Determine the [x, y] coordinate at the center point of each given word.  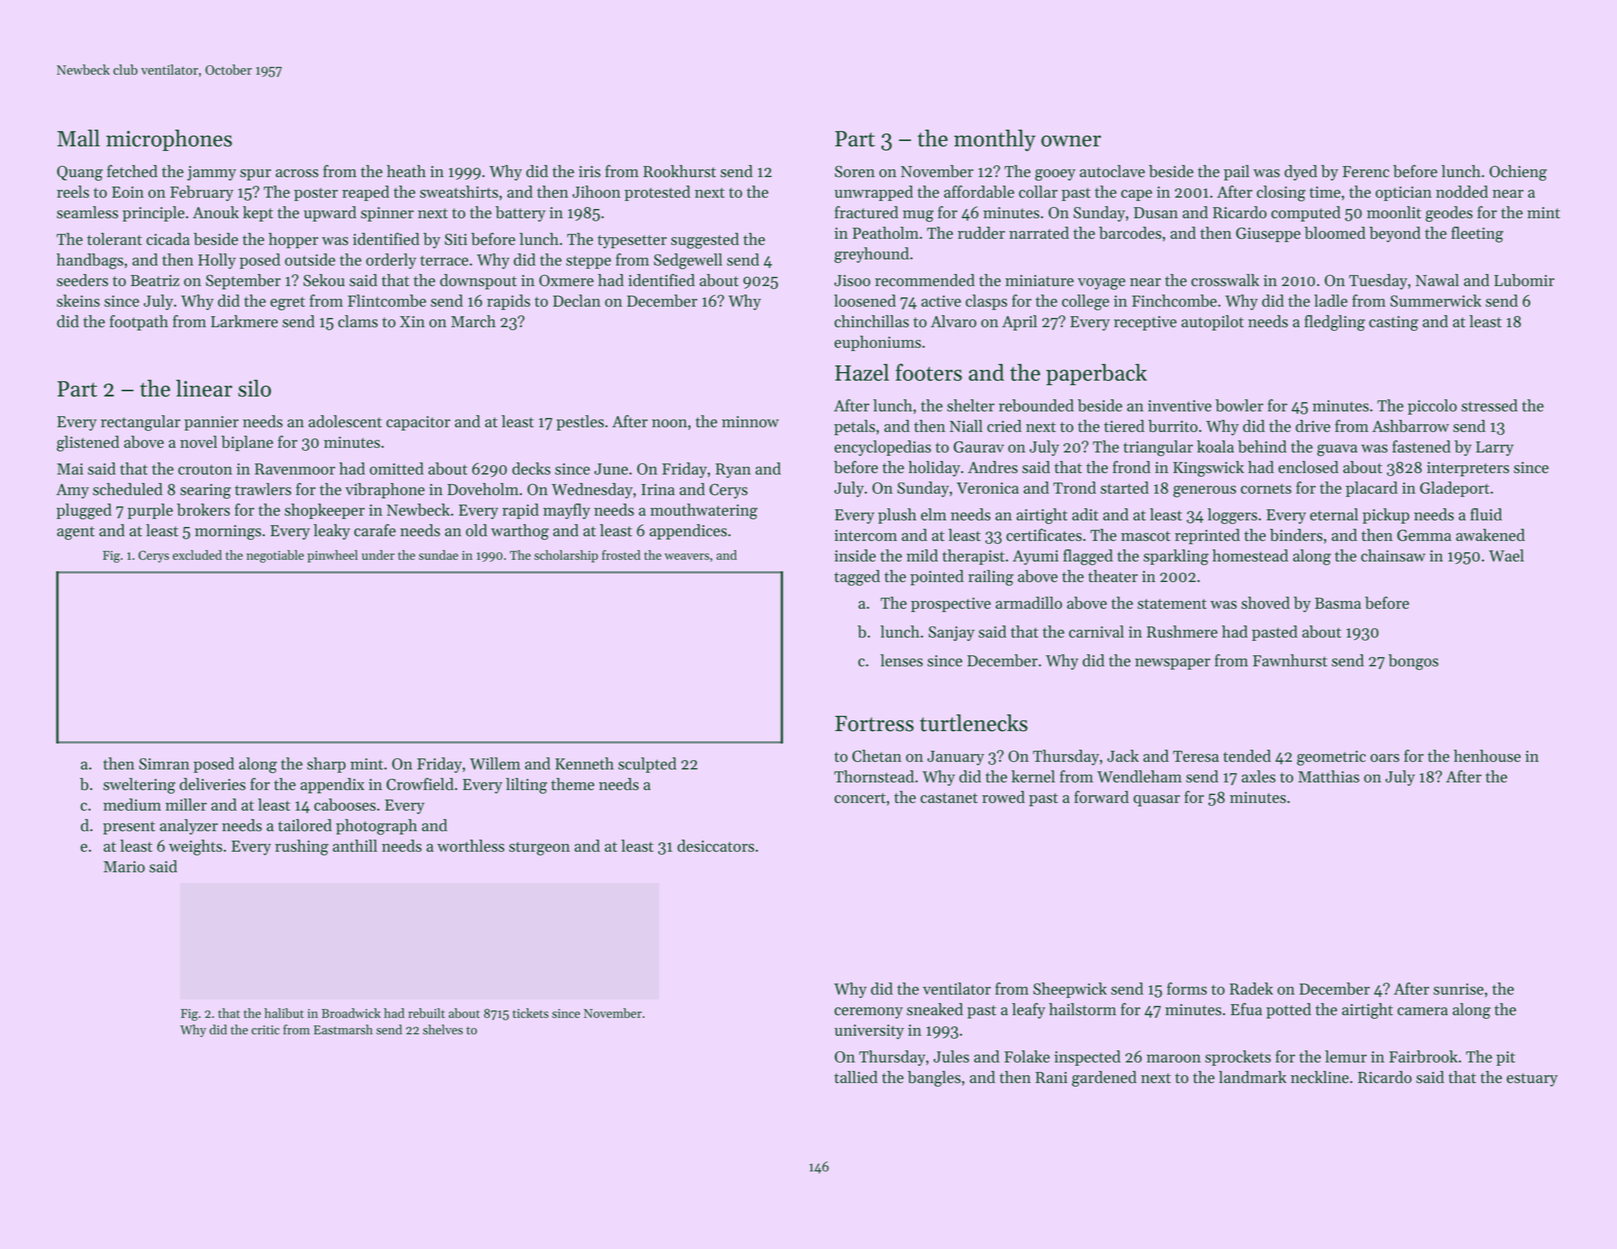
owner [1071, 141]
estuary [1532, 1080]
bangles [934, 1079]
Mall [78, 138]
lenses [901, 660]
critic [265, 1030]
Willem [495, 763]
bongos [1413, 662]
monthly [995, 140]
